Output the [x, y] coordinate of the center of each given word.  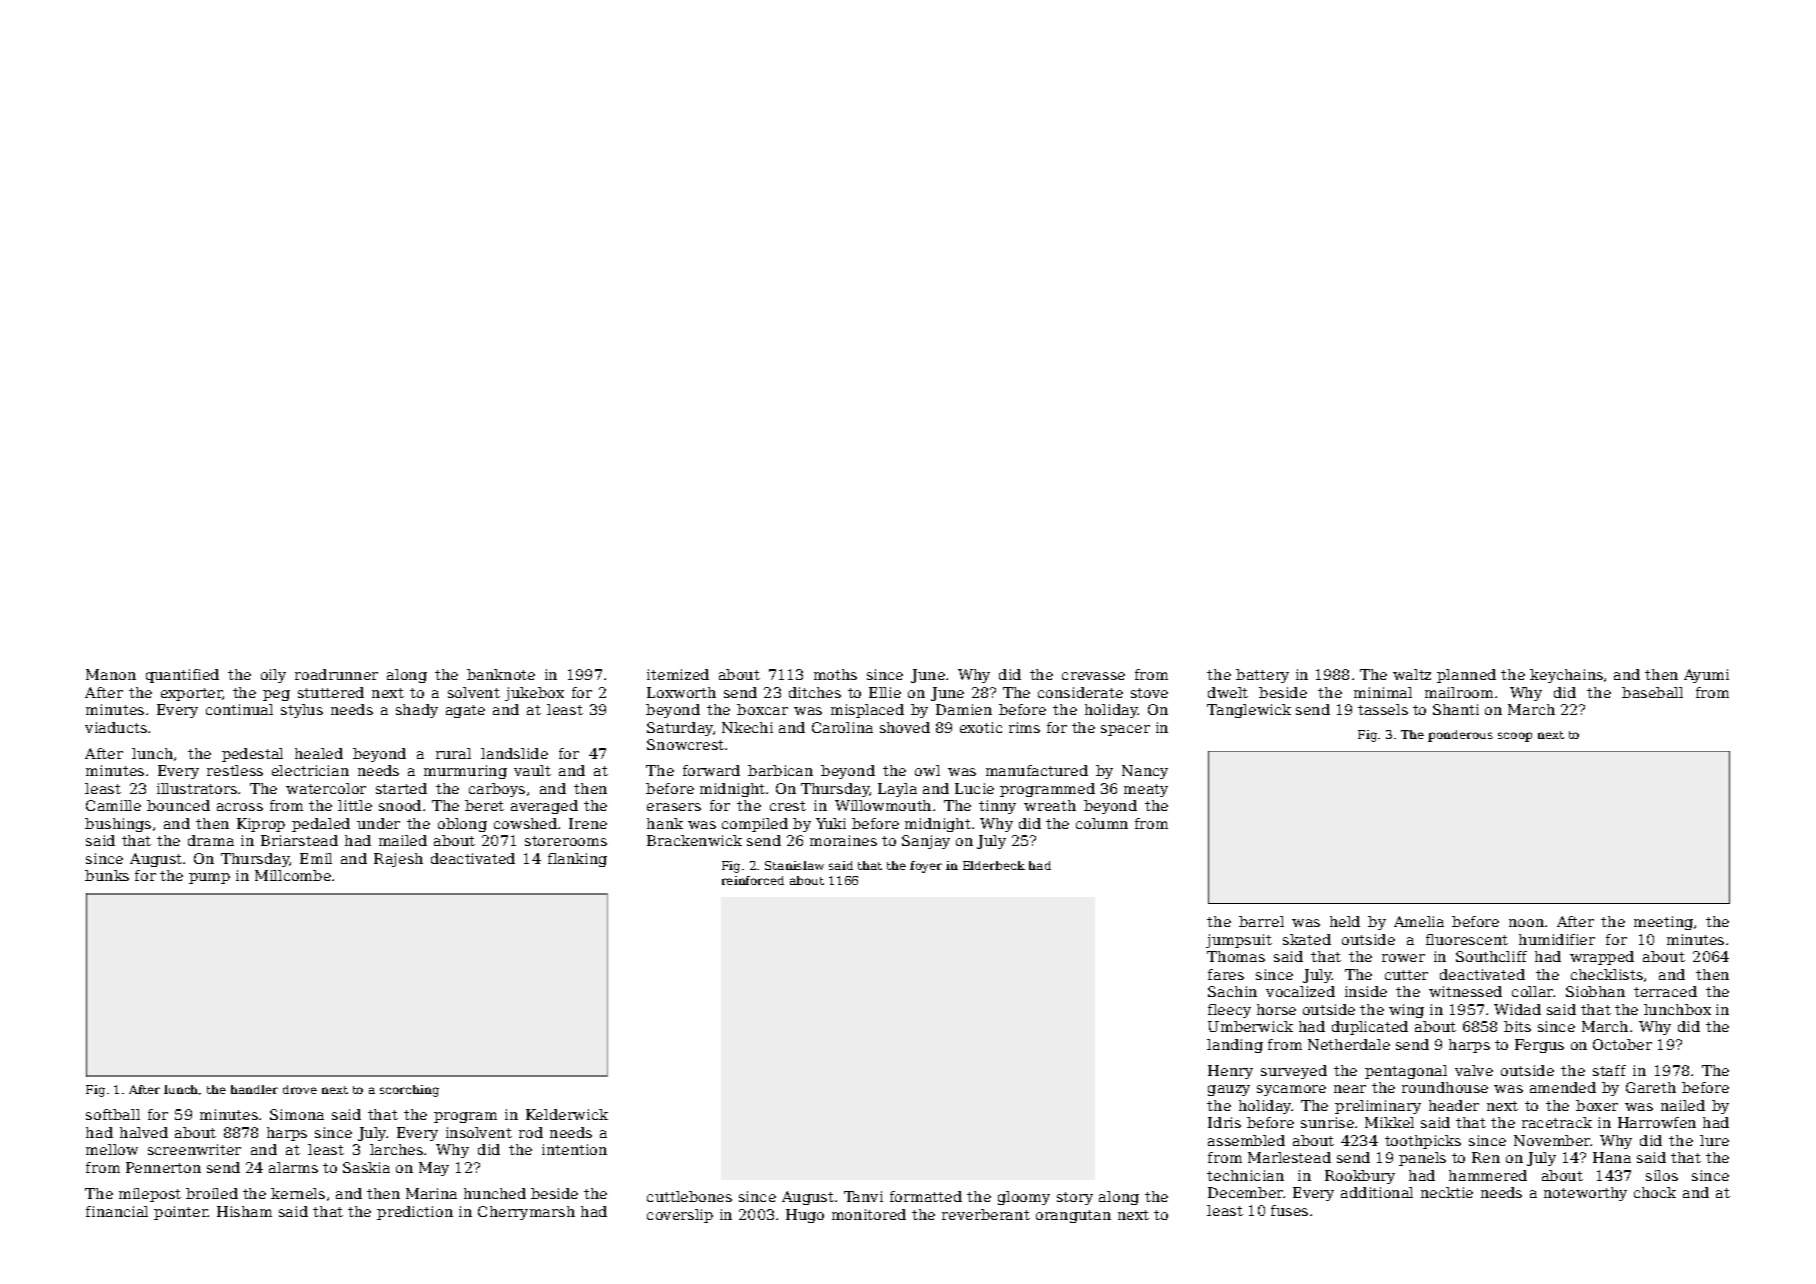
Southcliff [1491, 956]
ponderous [1460, 736]
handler [254, 1089]
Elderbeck [994, 865]
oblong [462, 825]
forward [711, 770]
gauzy [1229, 1090]
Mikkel [1389, 1122]
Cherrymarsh [526, 1213]
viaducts [116, 727]
